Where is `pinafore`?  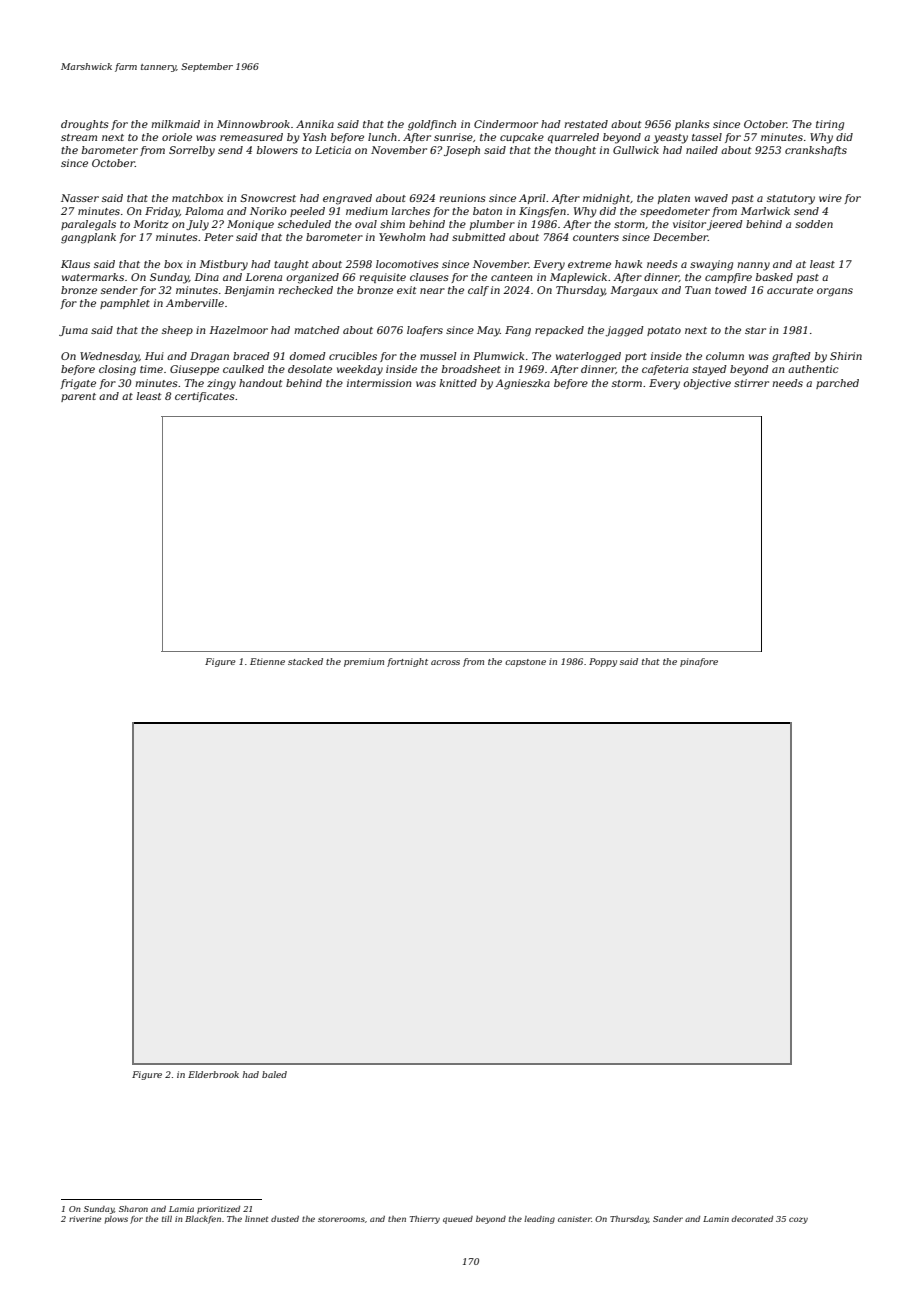
pinafore is located at coordinates (699, 662).
